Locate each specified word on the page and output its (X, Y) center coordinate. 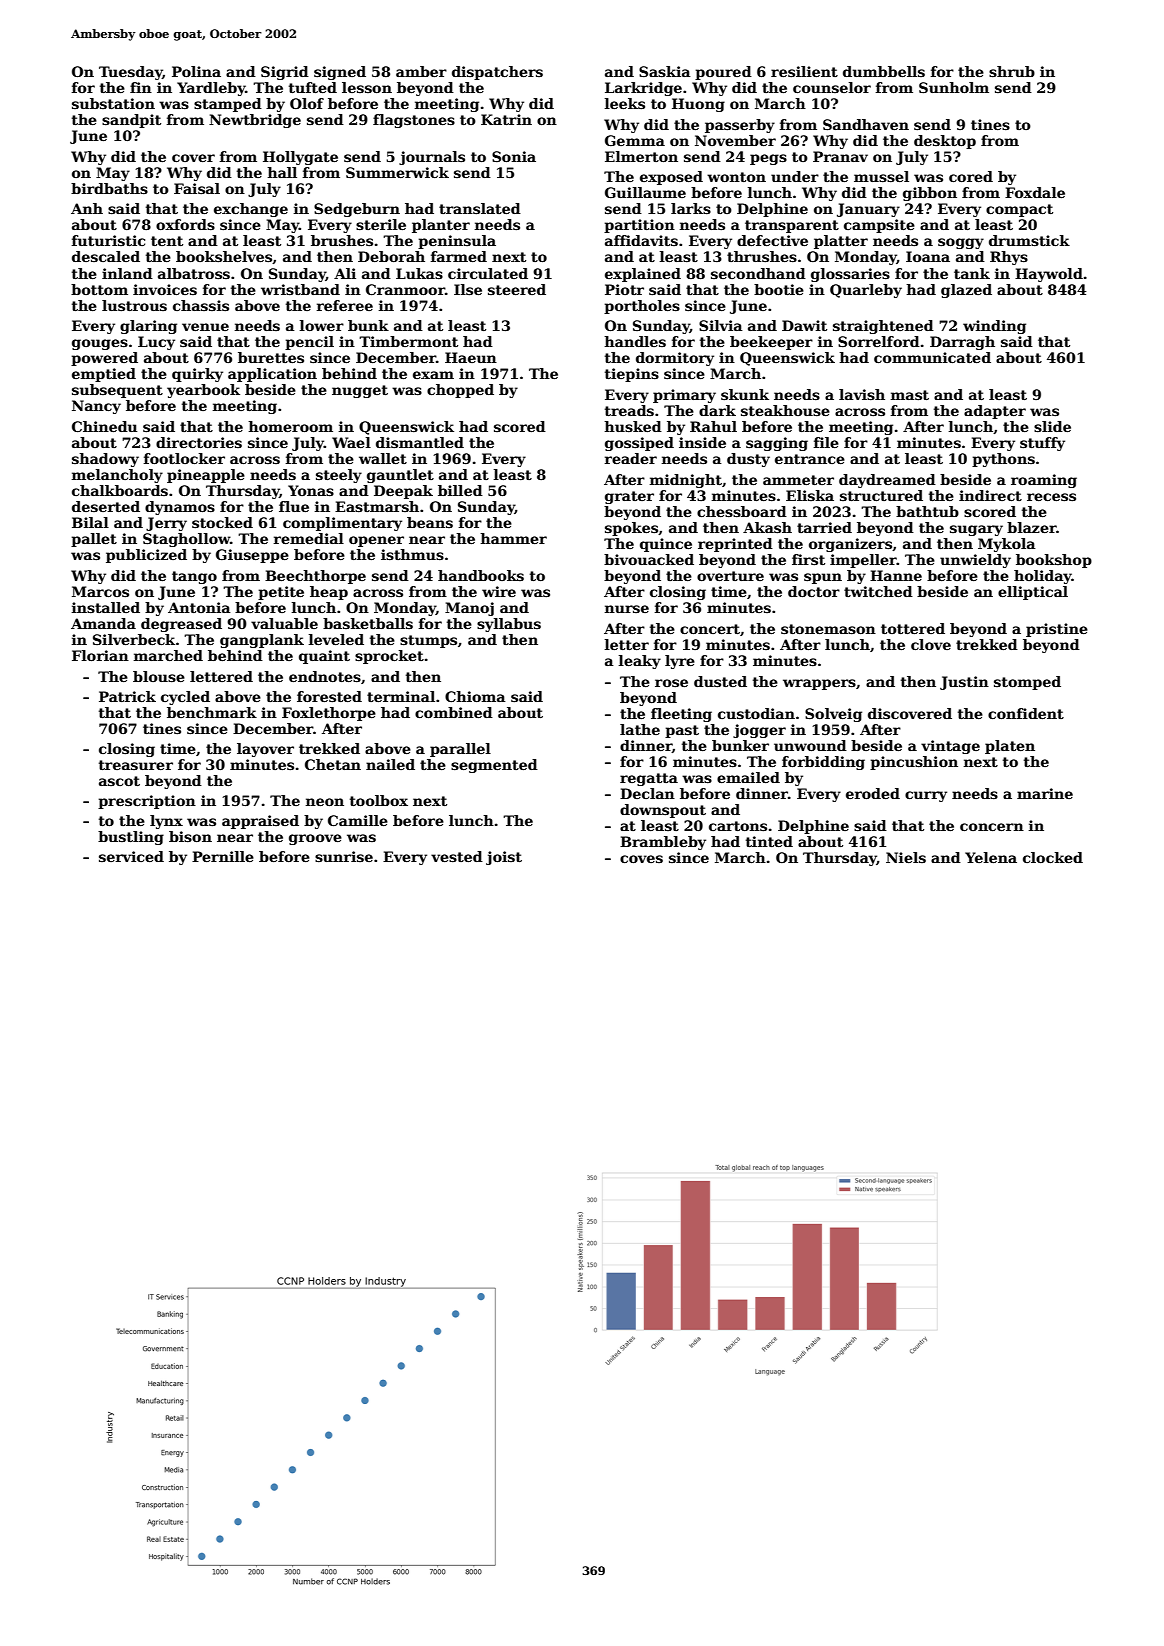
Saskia (665, 71)
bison (190, 836)
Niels (906, 857)
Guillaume (645, 192)
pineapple (206, 476)
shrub (1012, 71)
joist (504, 858)
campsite (879, 226)
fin (141, 87)
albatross (194, 273)
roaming (1044, 481)
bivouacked (649, 559)
